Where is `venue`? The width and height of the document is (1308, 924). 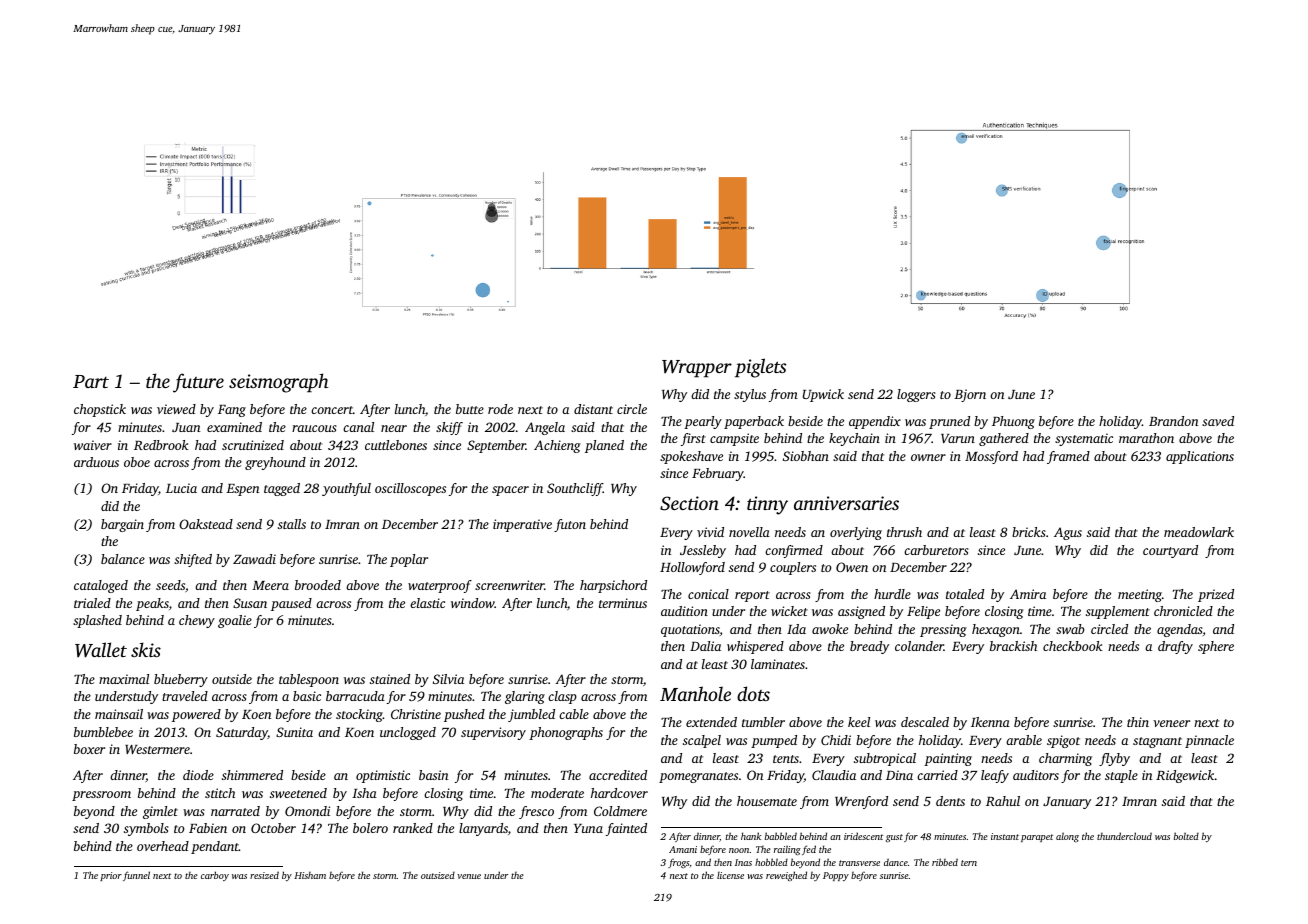
venue is located at coordinates (469, 876).
